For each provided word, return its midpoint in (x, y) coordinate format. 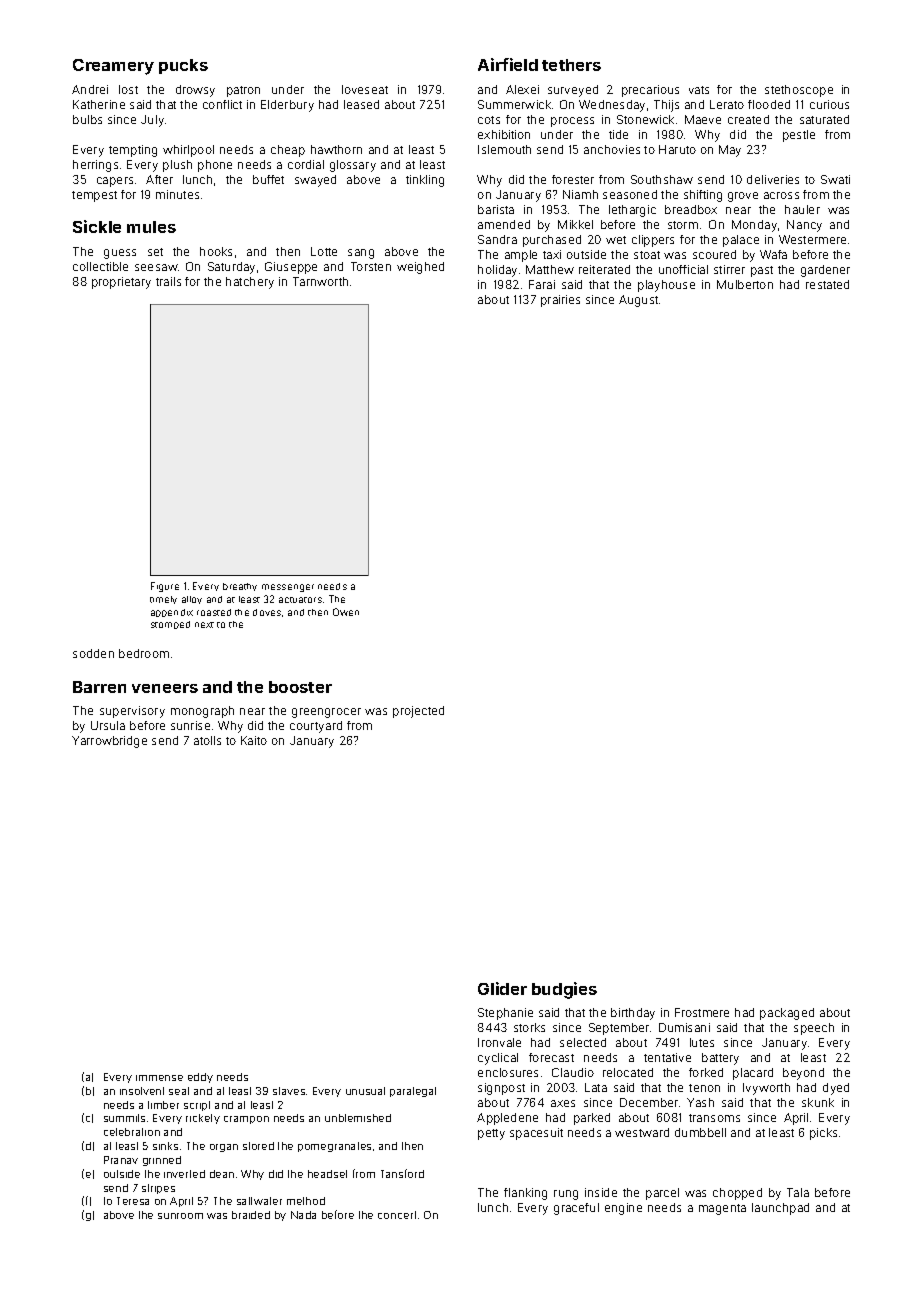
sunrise (190, 725)
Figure (165, 587)
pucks (183, 66)
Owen (346, 612)
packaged (787, 1014)
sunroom (180, 1216)
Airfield (508, 64)
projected (418, 712)
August (638, 301)
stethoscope (799, 91)
